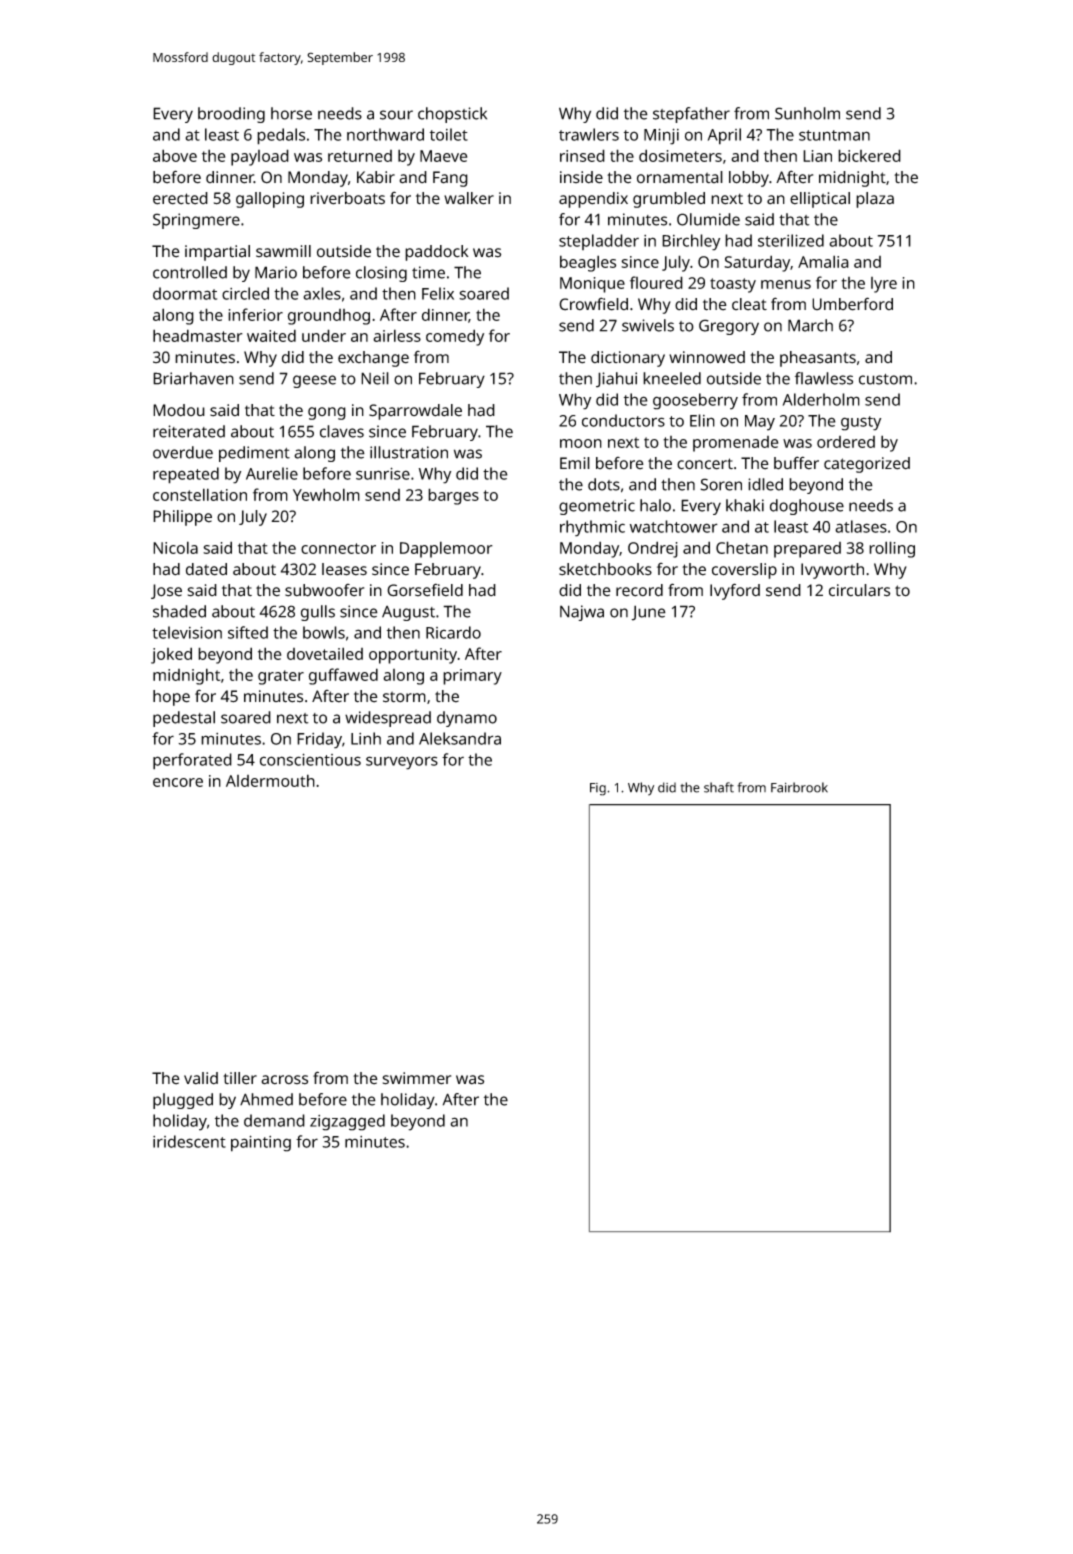  What do you see at coordinates (200, 494) in the image?
I see `constellation` at bounding box center [200, 494].
